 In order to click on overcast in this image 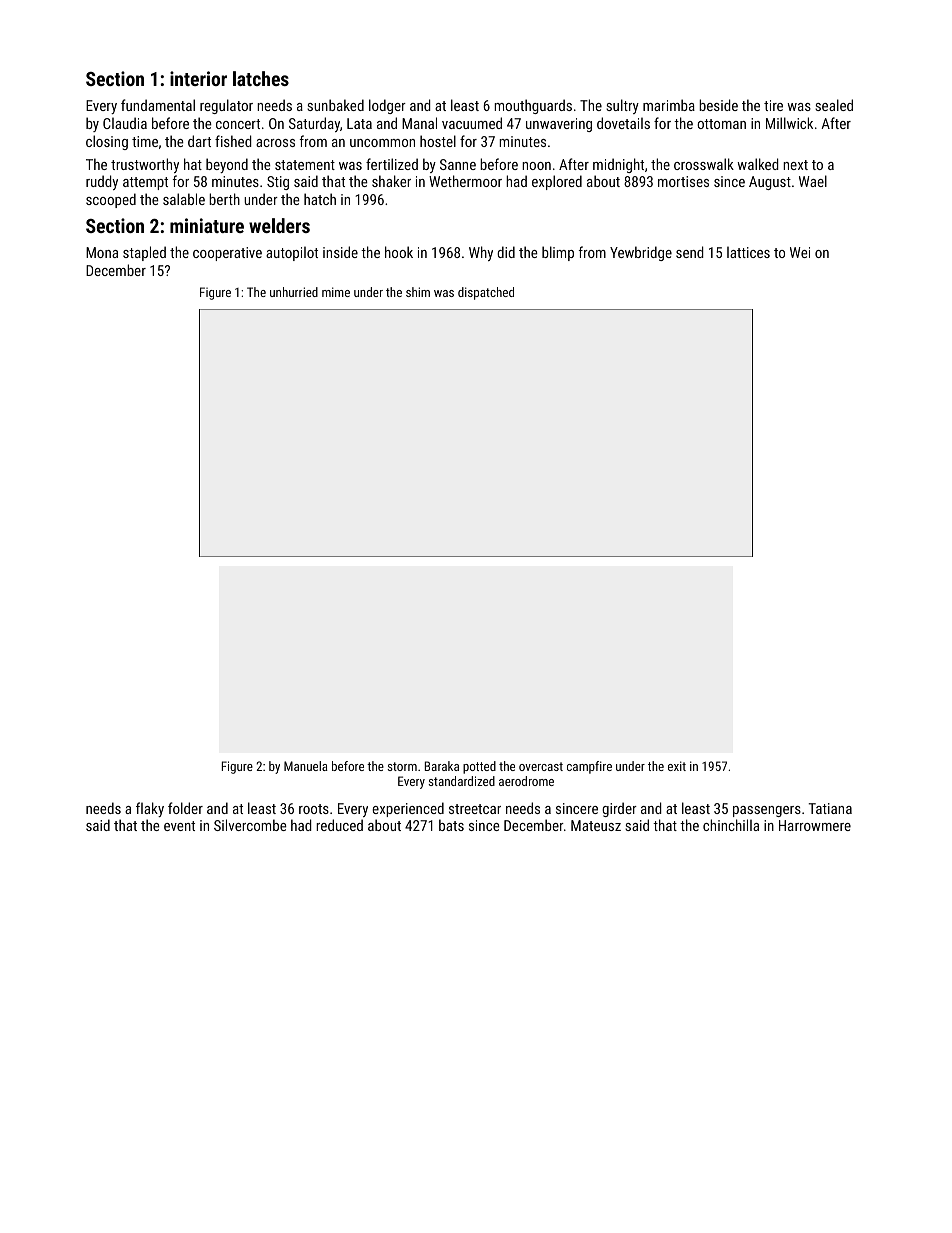, I will do `click(541, 766)`.
